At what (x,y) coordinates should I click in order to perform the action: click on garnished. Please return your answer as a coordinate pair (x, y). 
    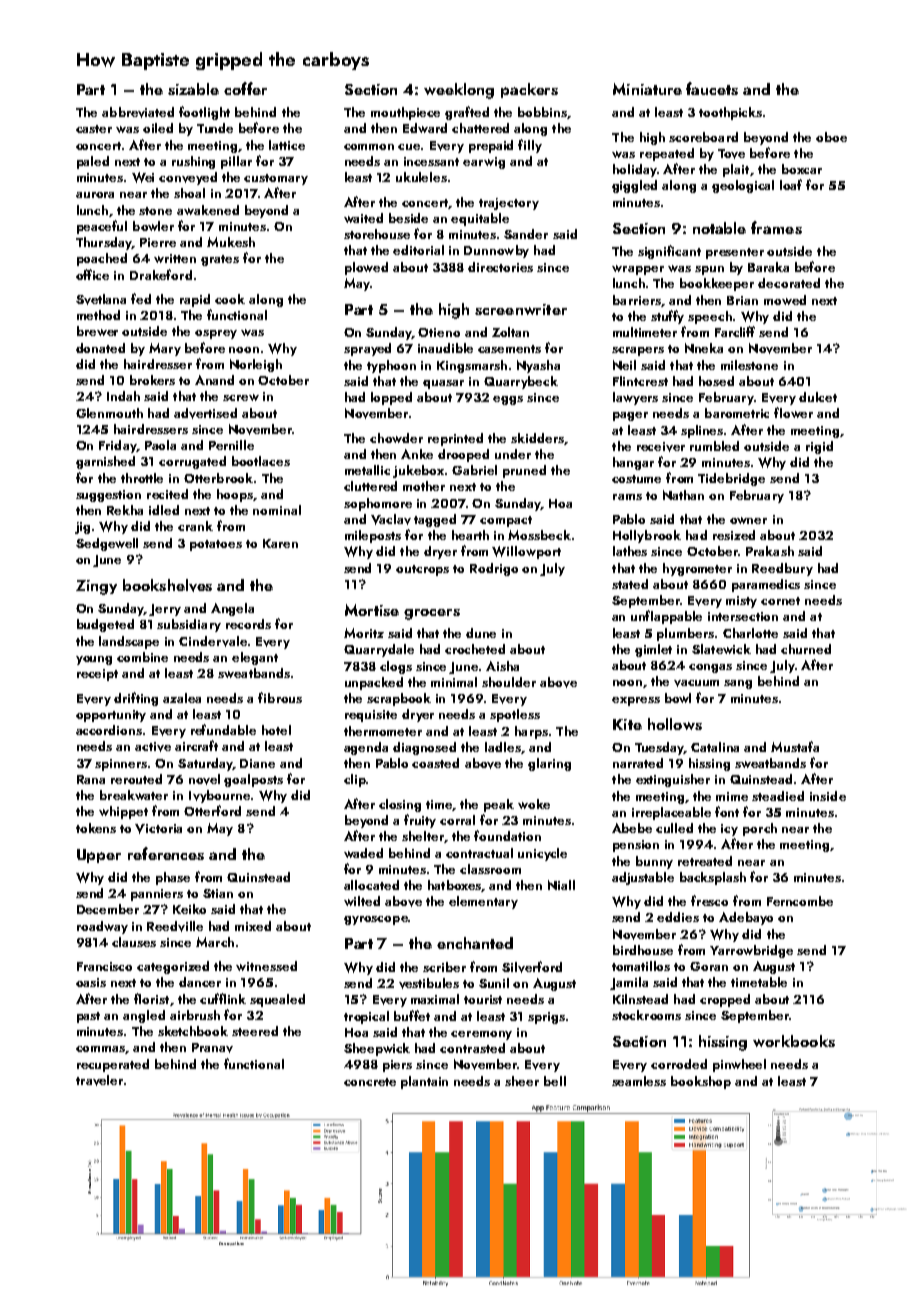
    Looking at the image, I should click on (105, 462).
